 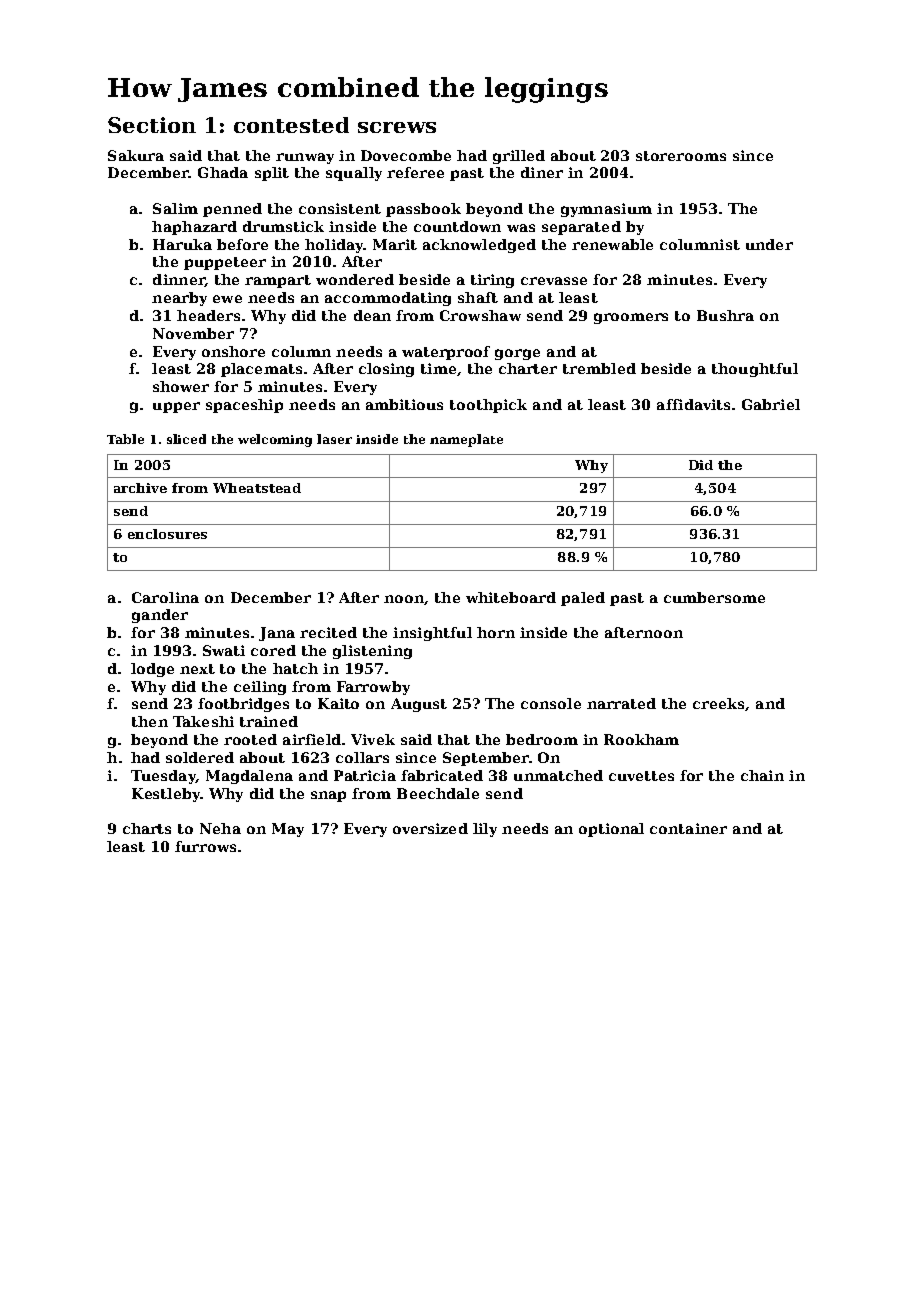 I want to click on contested, so click(x=291, y=125).
